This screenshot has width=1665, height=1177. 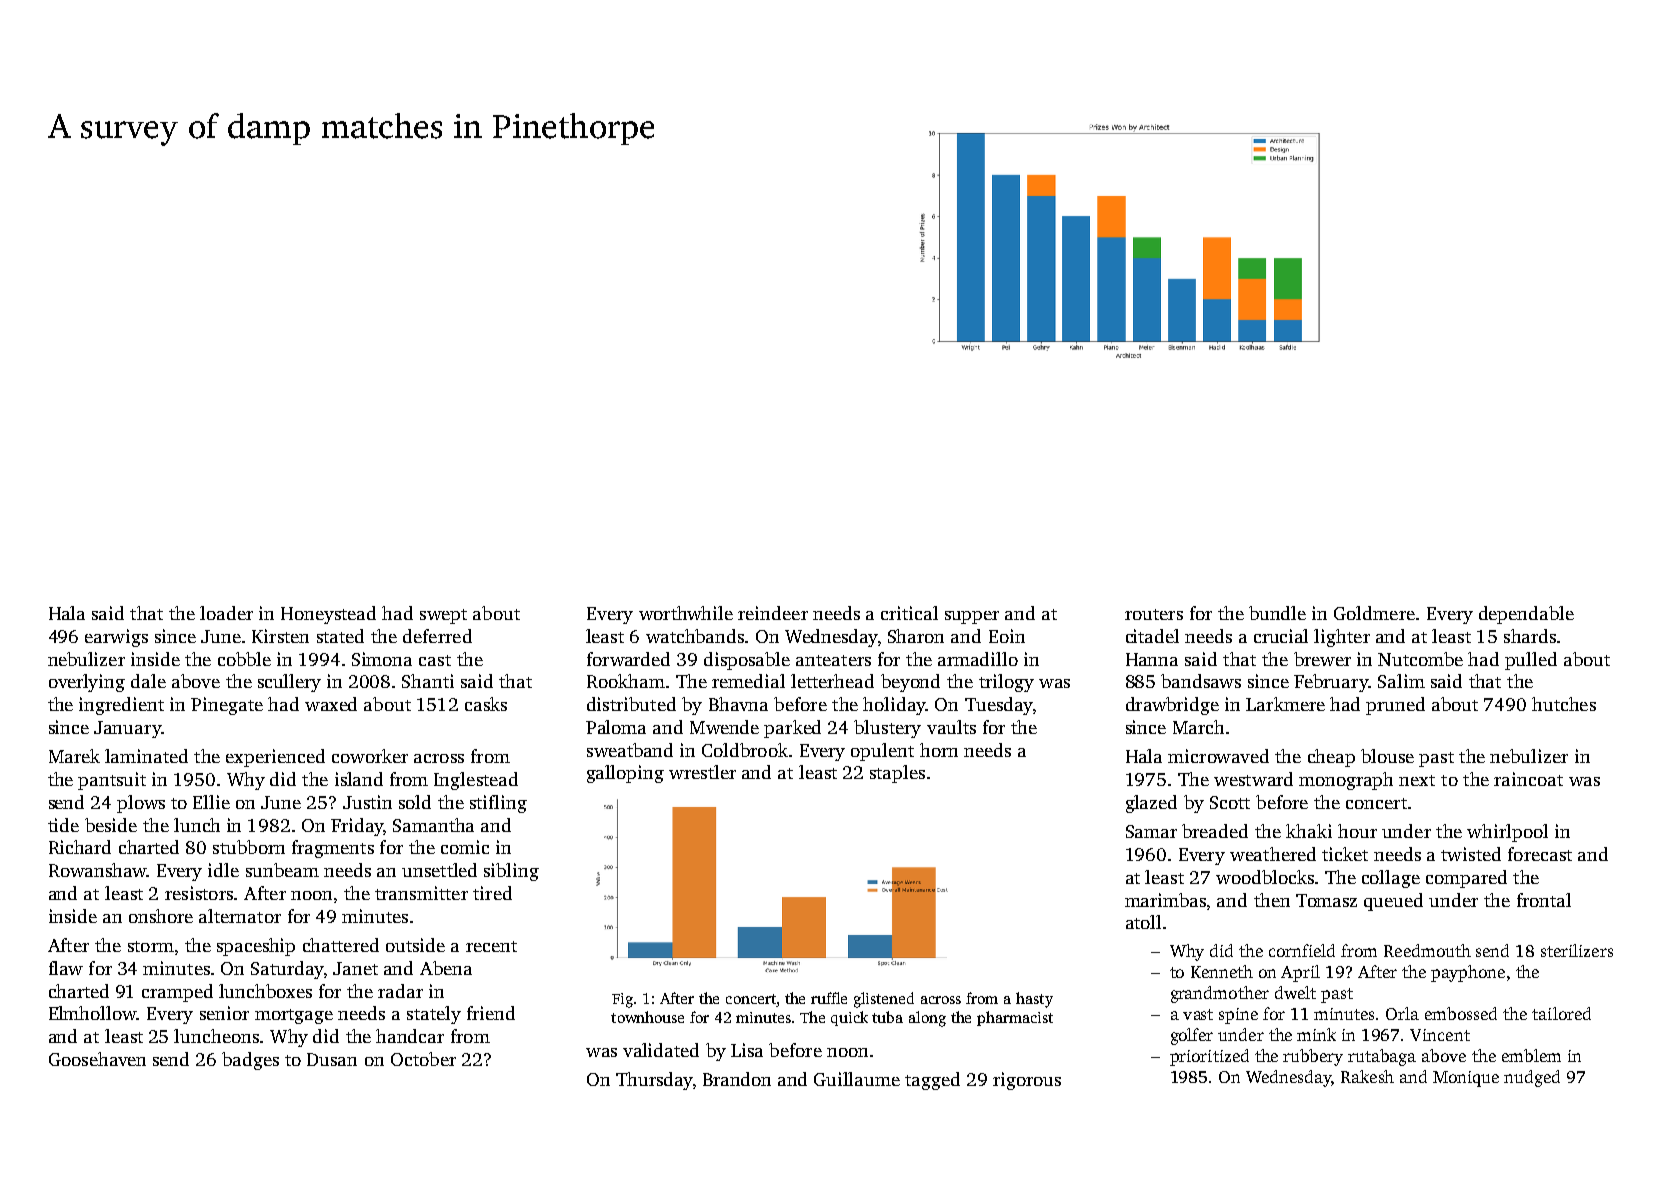 I want to click on handcar, so click(x=410, y=1036).
